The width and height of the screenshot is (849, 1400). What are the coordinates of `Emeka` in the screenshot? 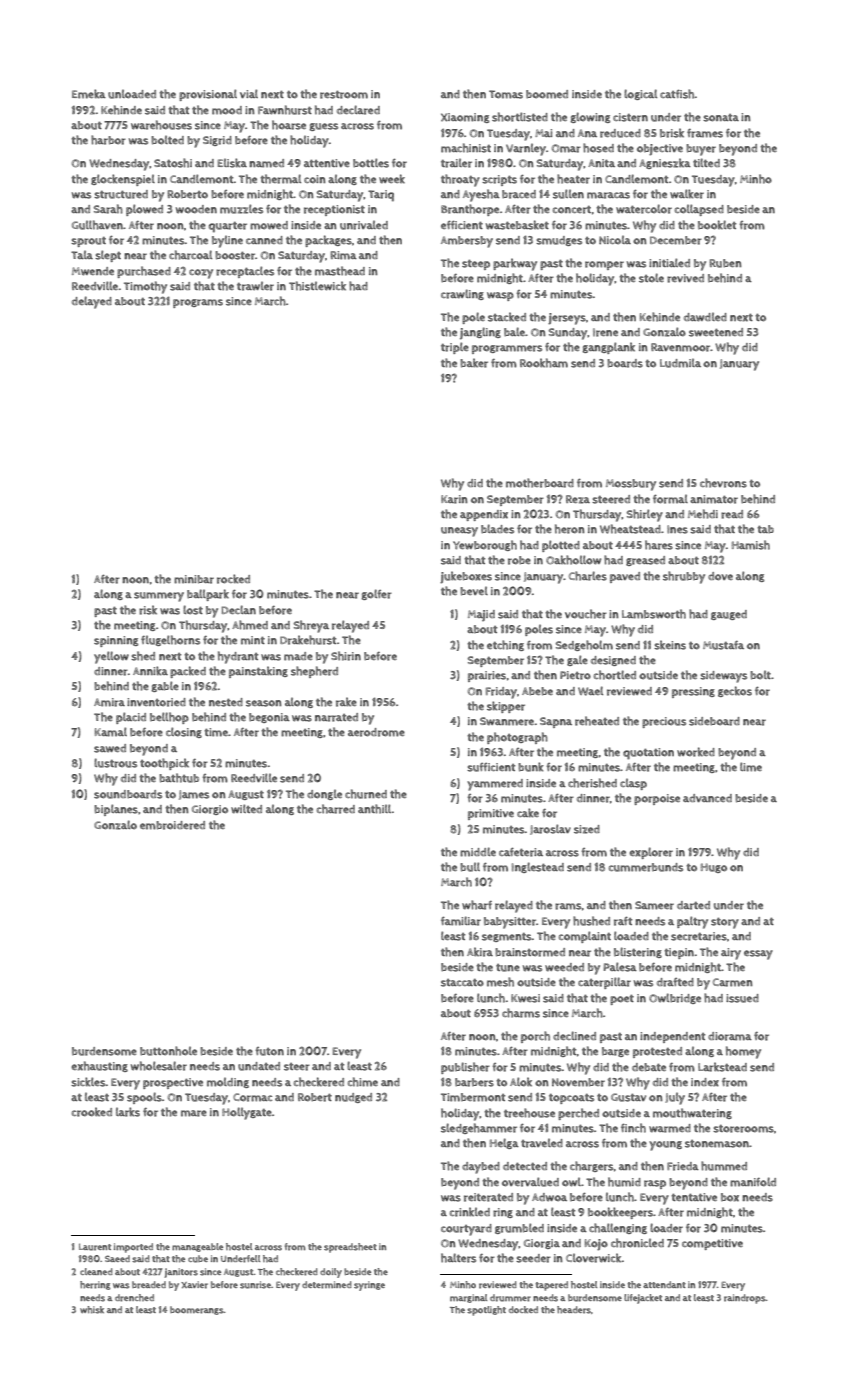 It's located at (89, 94).
